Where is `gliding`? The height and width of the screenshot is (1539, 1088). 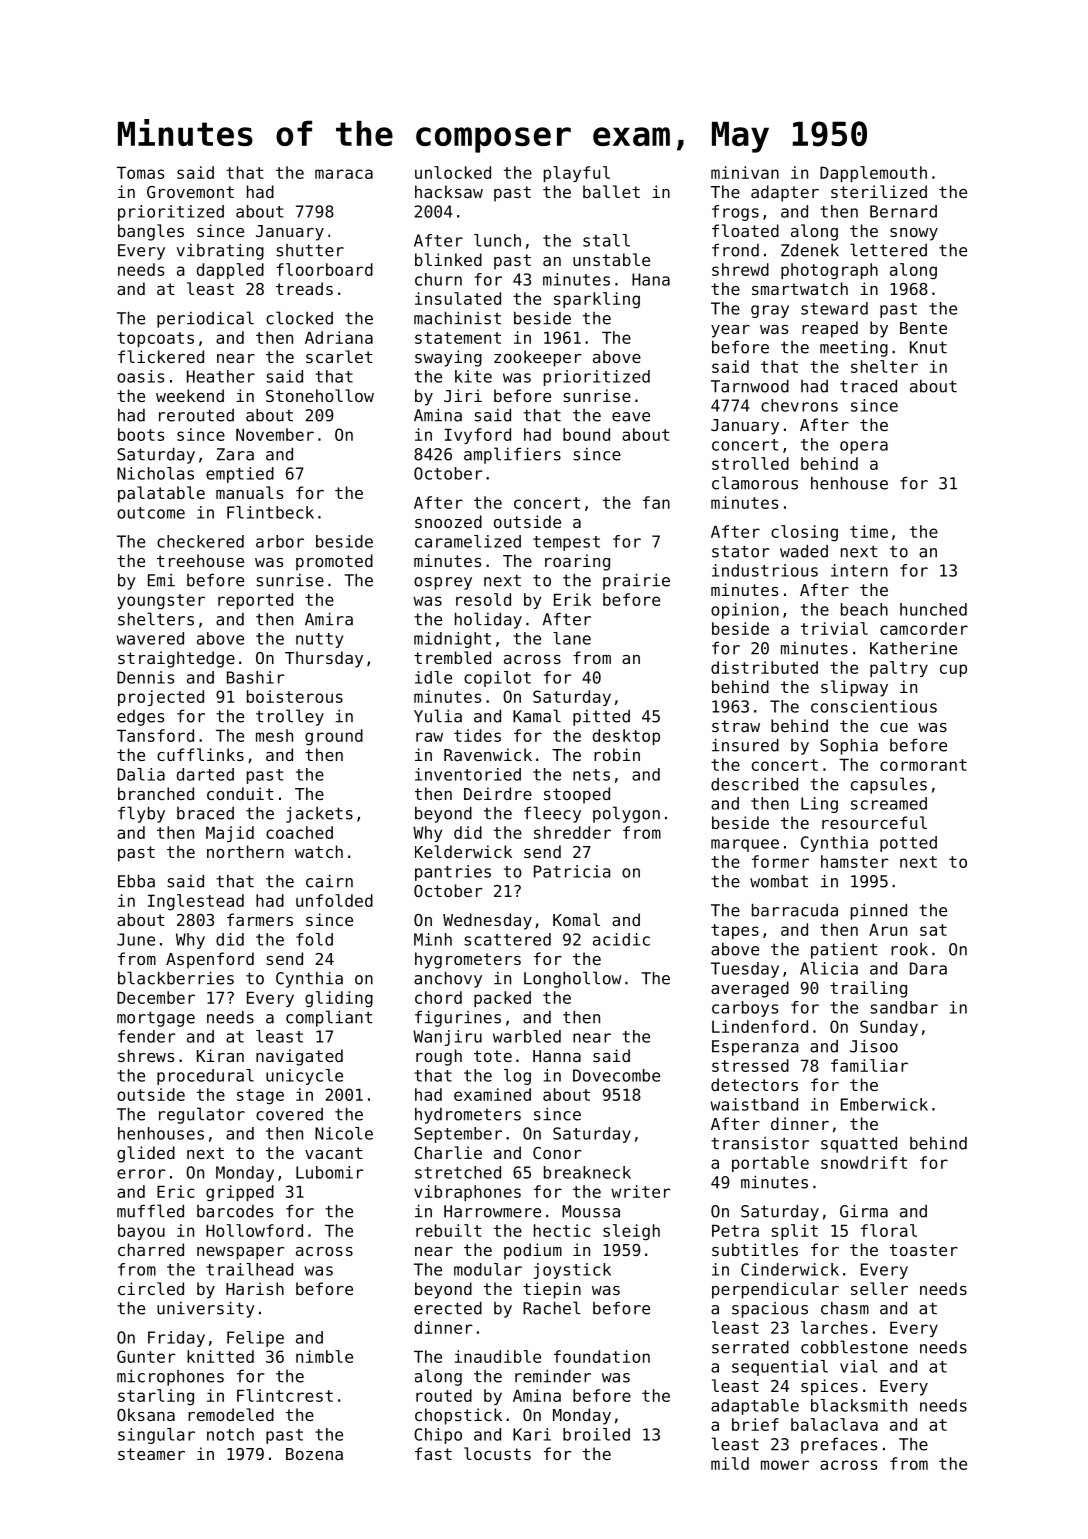 gliding is located at coordinates (339, 999).
